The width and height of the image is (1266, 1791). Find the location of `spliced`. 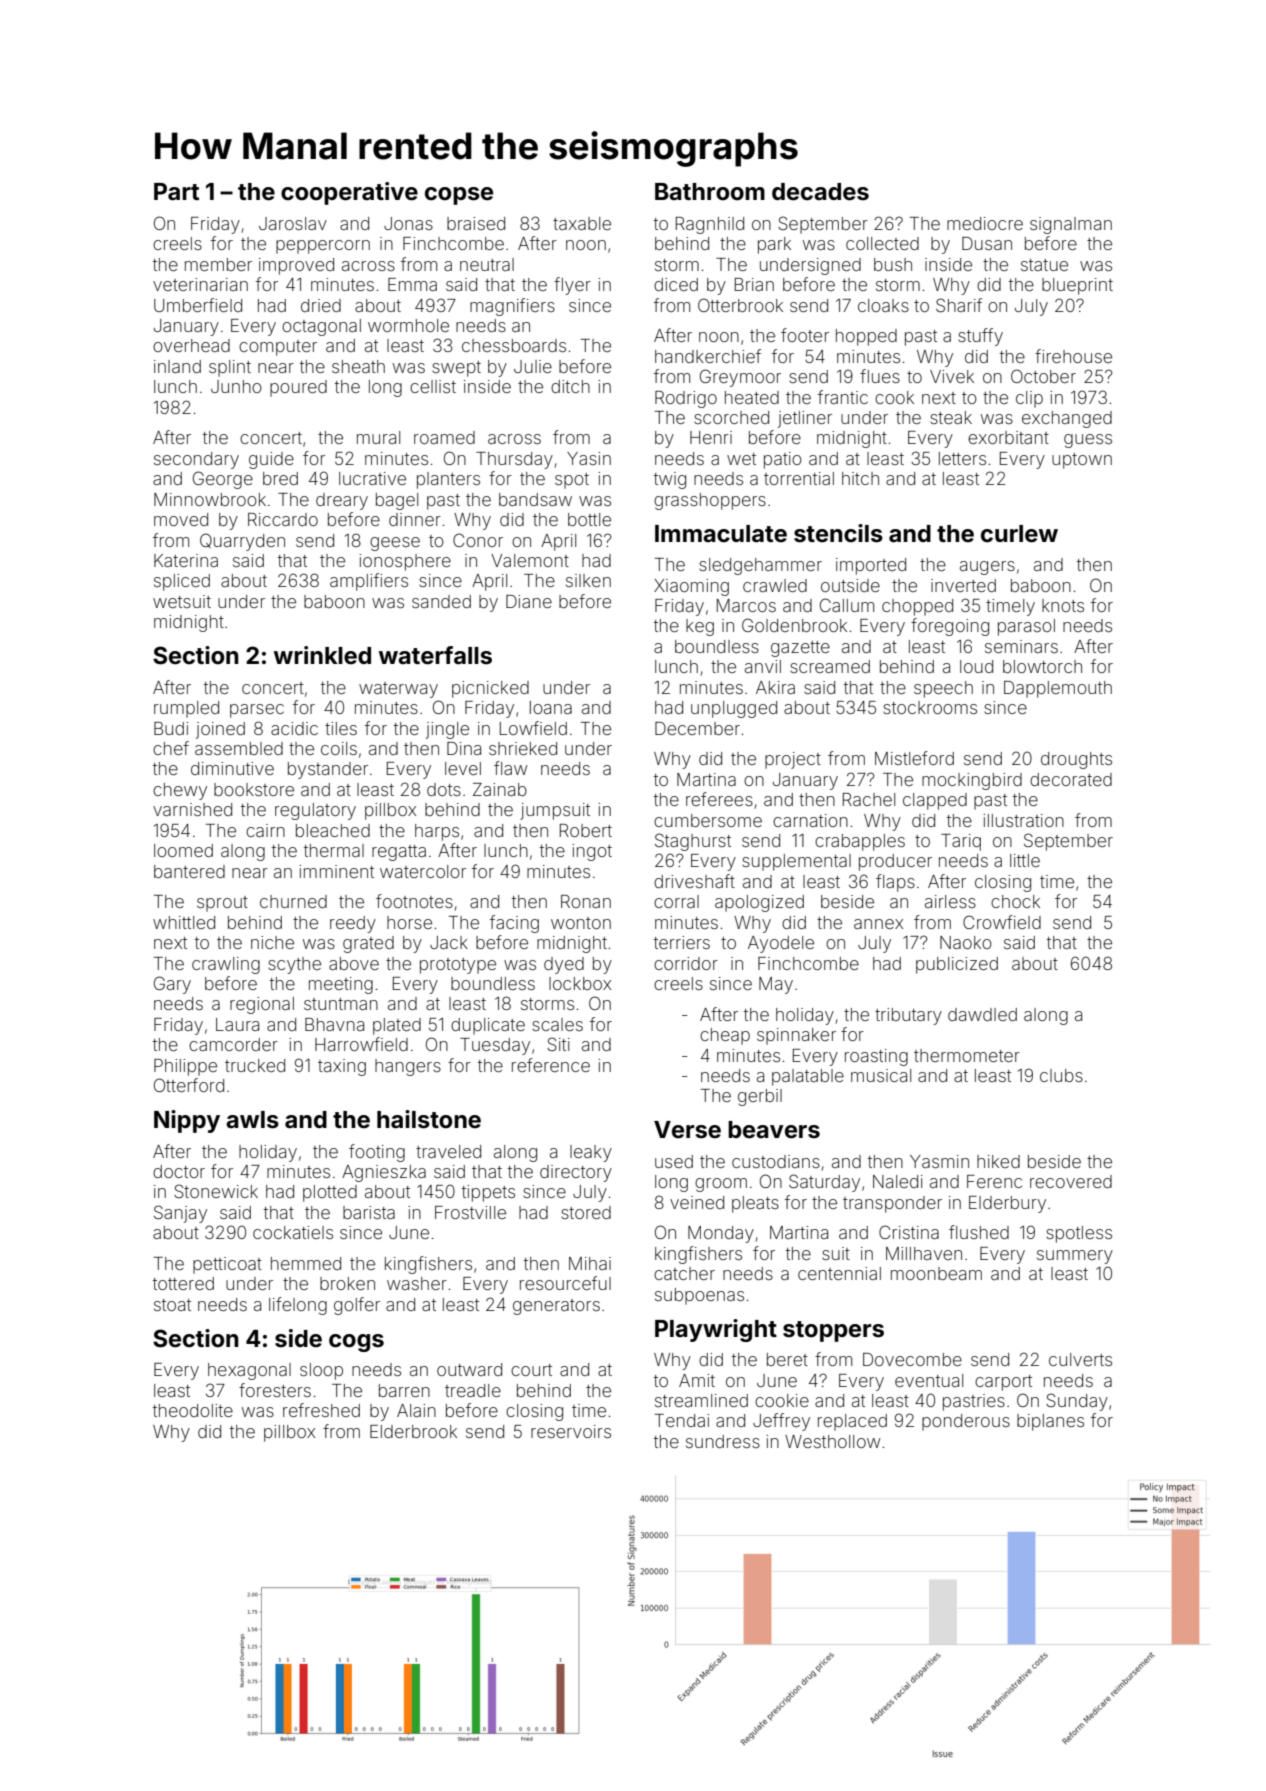

spliced is located at coordinates (182, 582).
